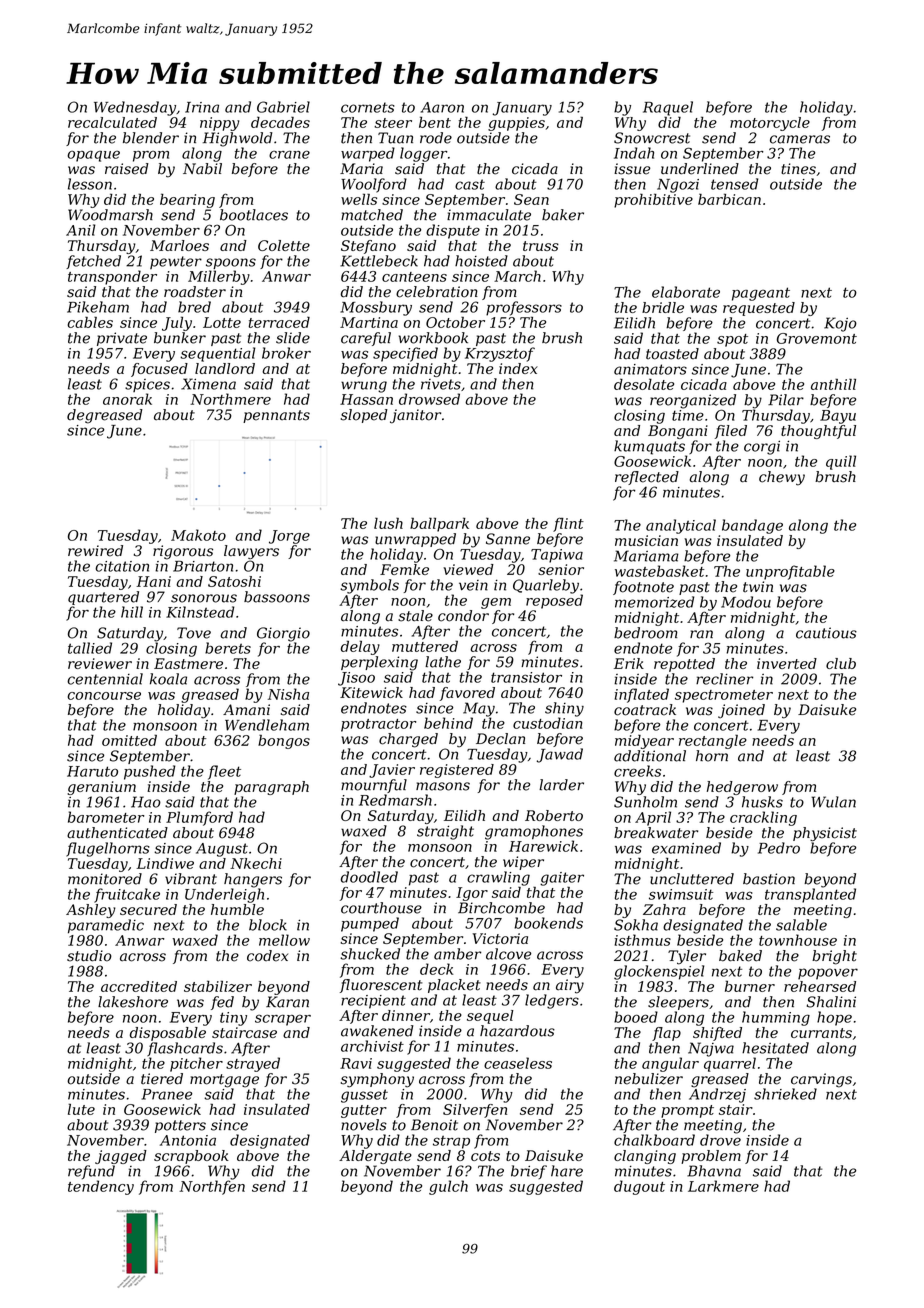 The width and height of the screenshot is (924, 1308). Describe the element at coordinates (200, 612) in the screenshot. I see `Kilnstead` at that location.
